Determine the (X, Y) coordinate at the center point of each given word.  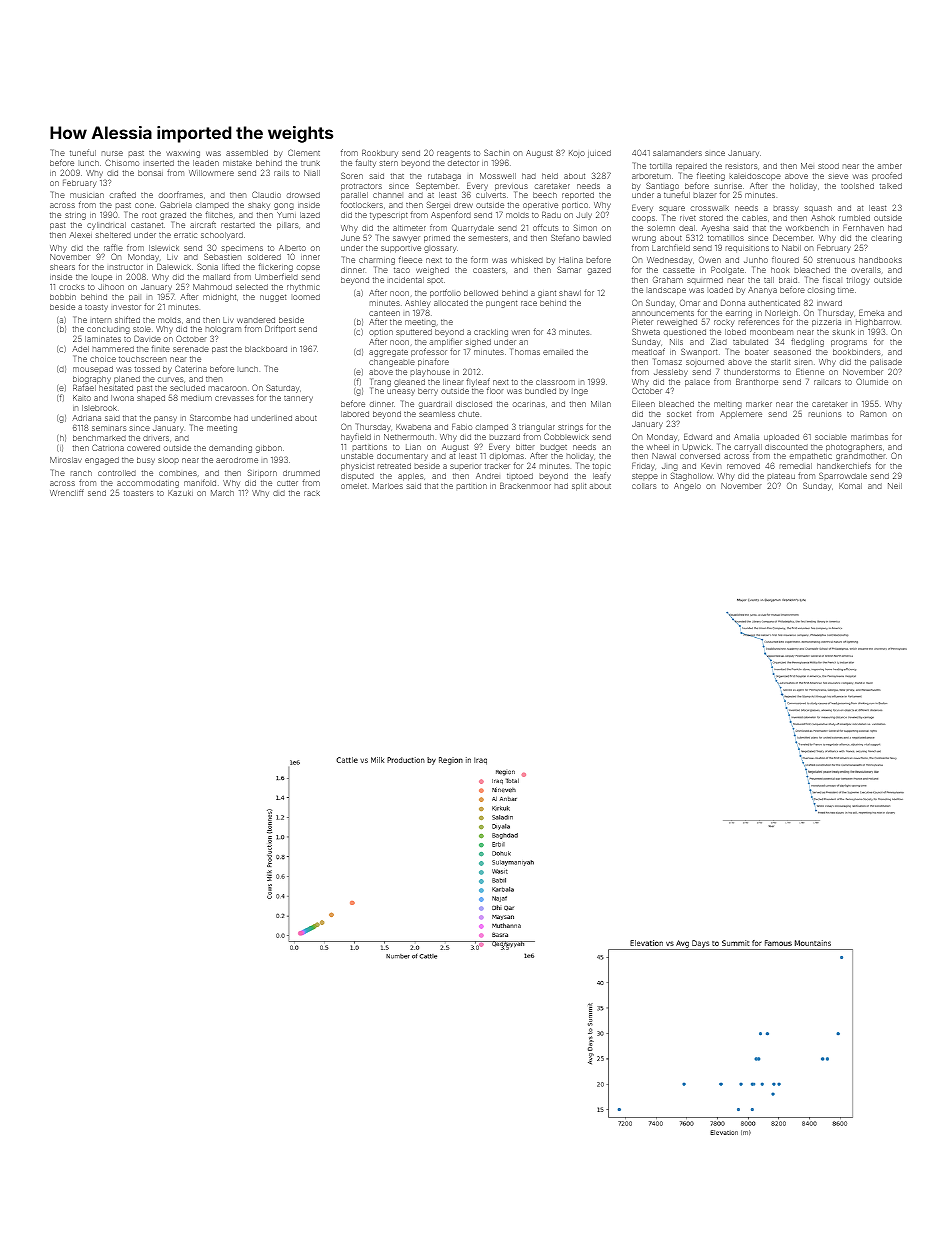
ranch (81, 473)
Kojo (577, 154)
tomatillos (726, 238)
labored (355, 414)
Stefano (565, 237)
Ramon (873, 414)
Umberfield (276, 276)
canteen (384, 313)
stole (142, 329)
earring (739, 315)
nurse (112, 153)
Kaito (82, 398)
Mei (807, 166)
